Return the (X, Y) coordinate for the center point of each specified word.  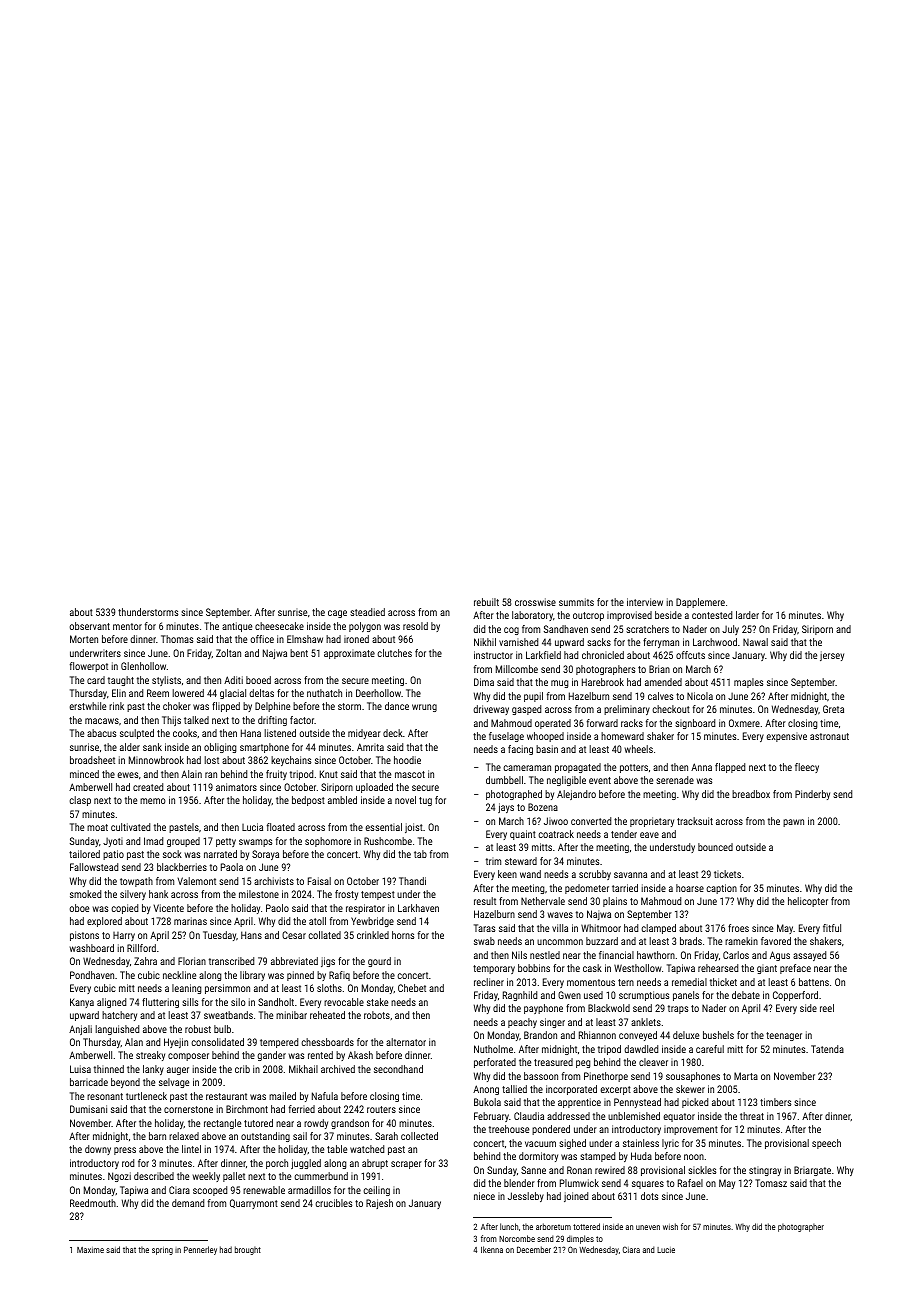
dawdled (641, 1049)
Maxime (90, 1250)
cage (337, 614)
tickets (727, 874)
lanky (153, 1070)
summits (576, 602)
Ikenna (492, 1249)
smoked (85, 894)
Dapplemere (700, 603)
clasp (80, 801)
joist (414, 828)
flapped (730, 768)
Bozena (543, 807)
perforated (495, 1063)
